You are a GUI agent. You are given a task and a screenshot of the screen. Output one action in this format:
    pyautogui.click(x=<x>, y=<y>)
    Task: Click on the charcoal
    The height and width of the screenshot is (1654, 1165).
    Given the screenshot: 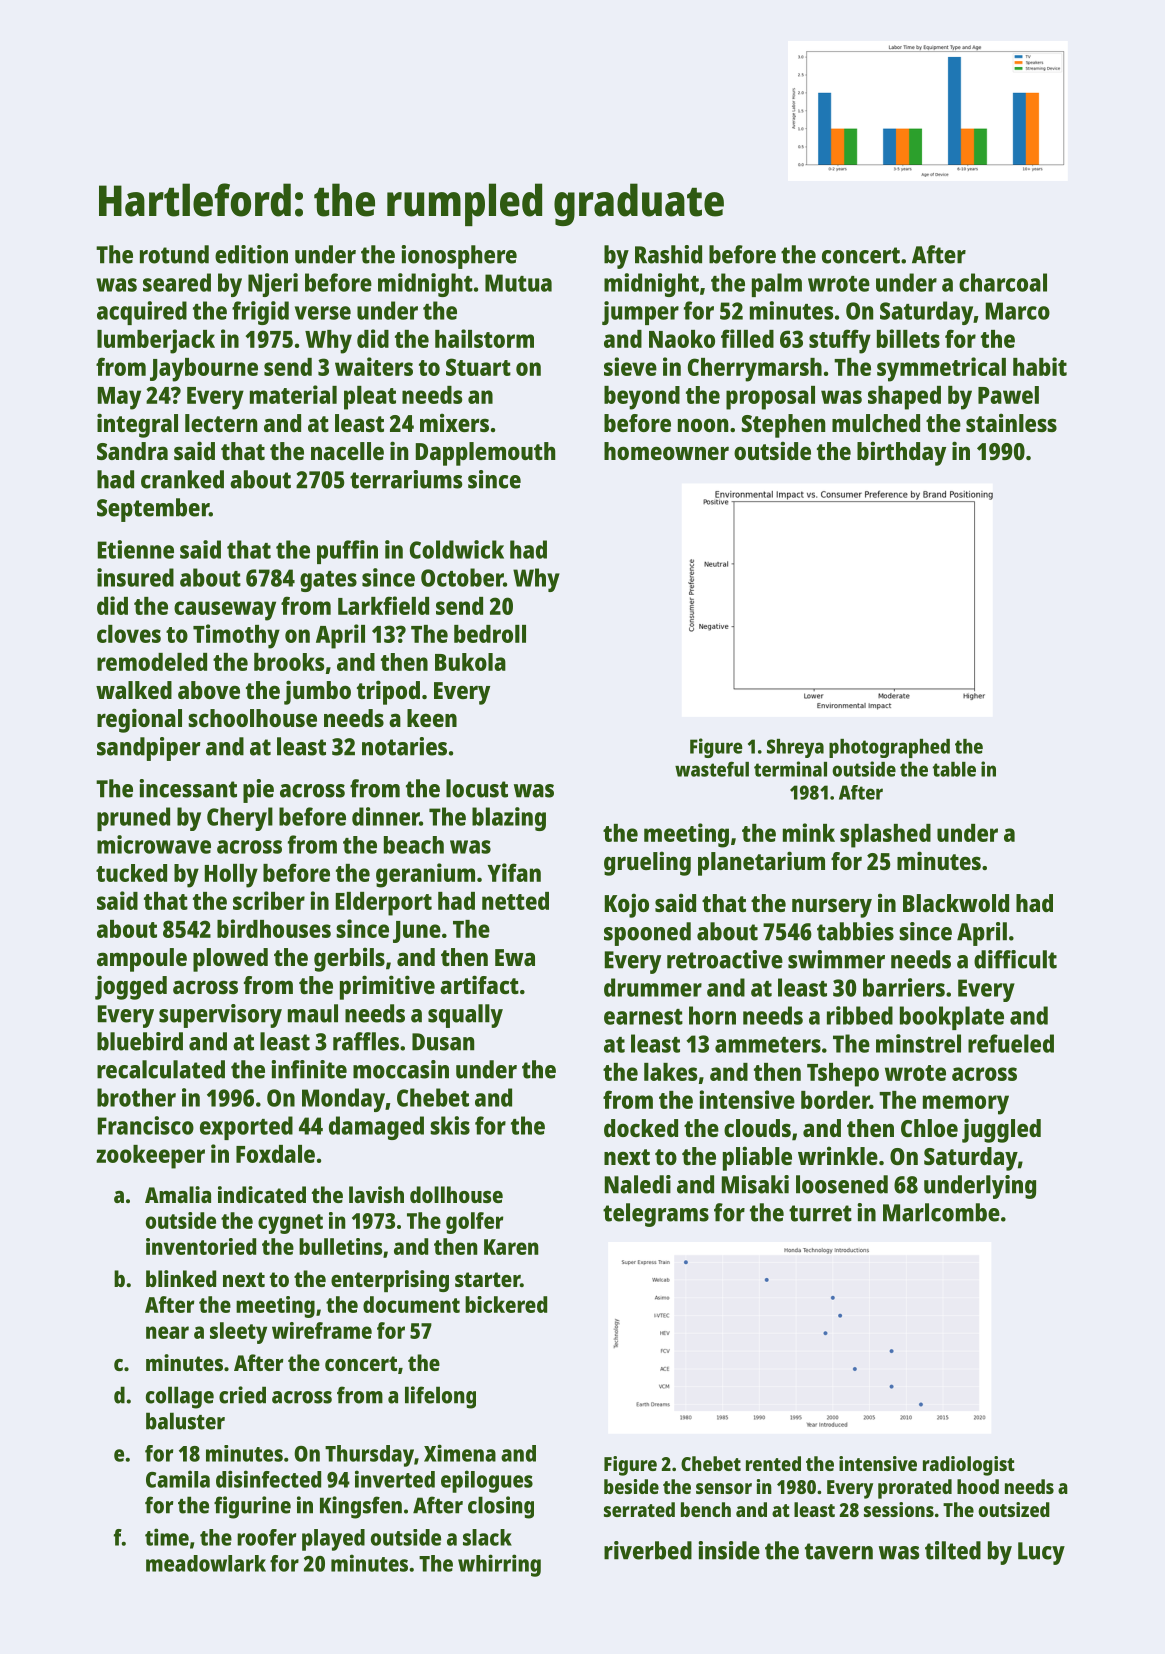 What is the action you would take?
    pyautogui.click(x=1003, y=282)
